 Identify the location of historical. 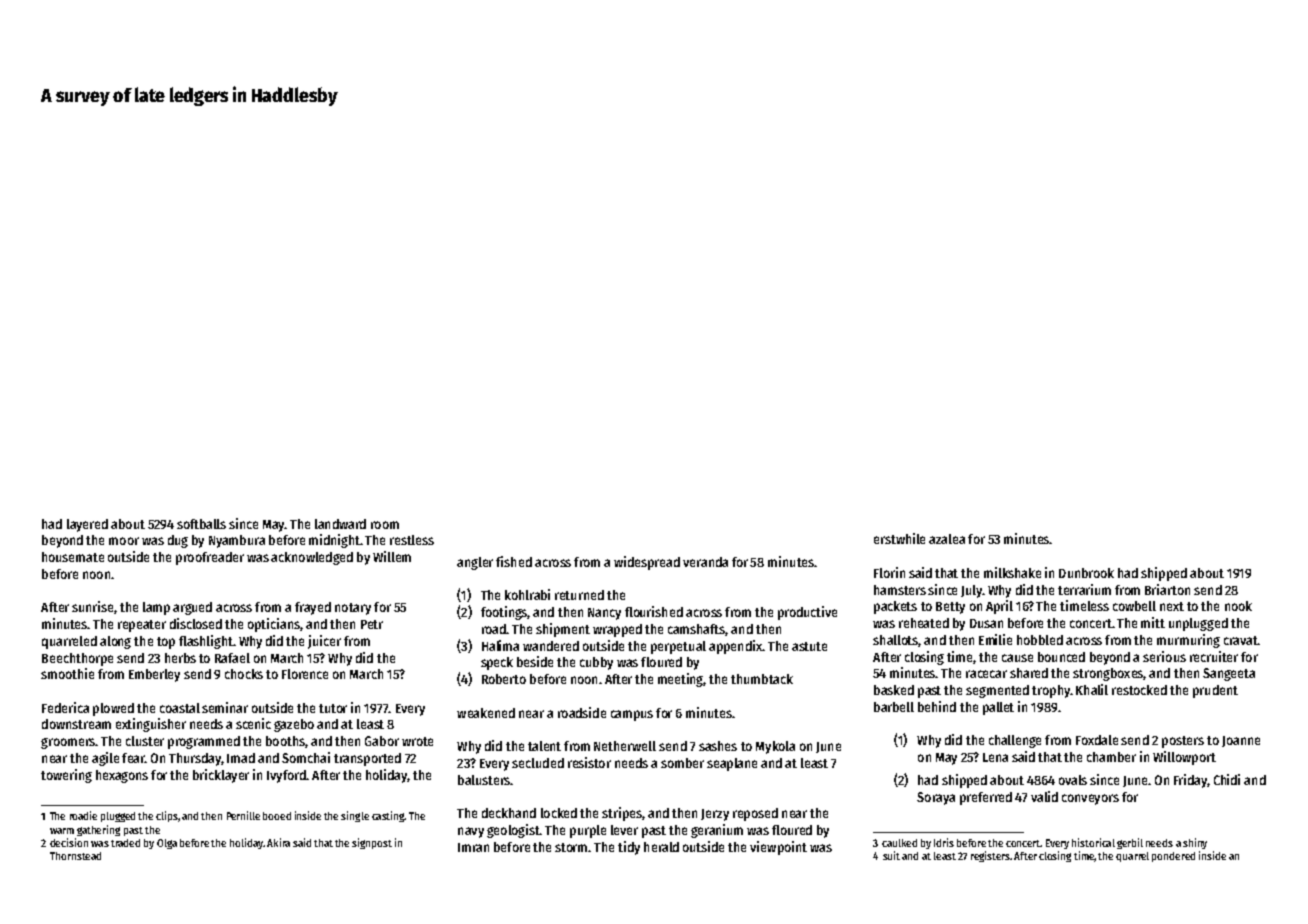
(1093, 842).
